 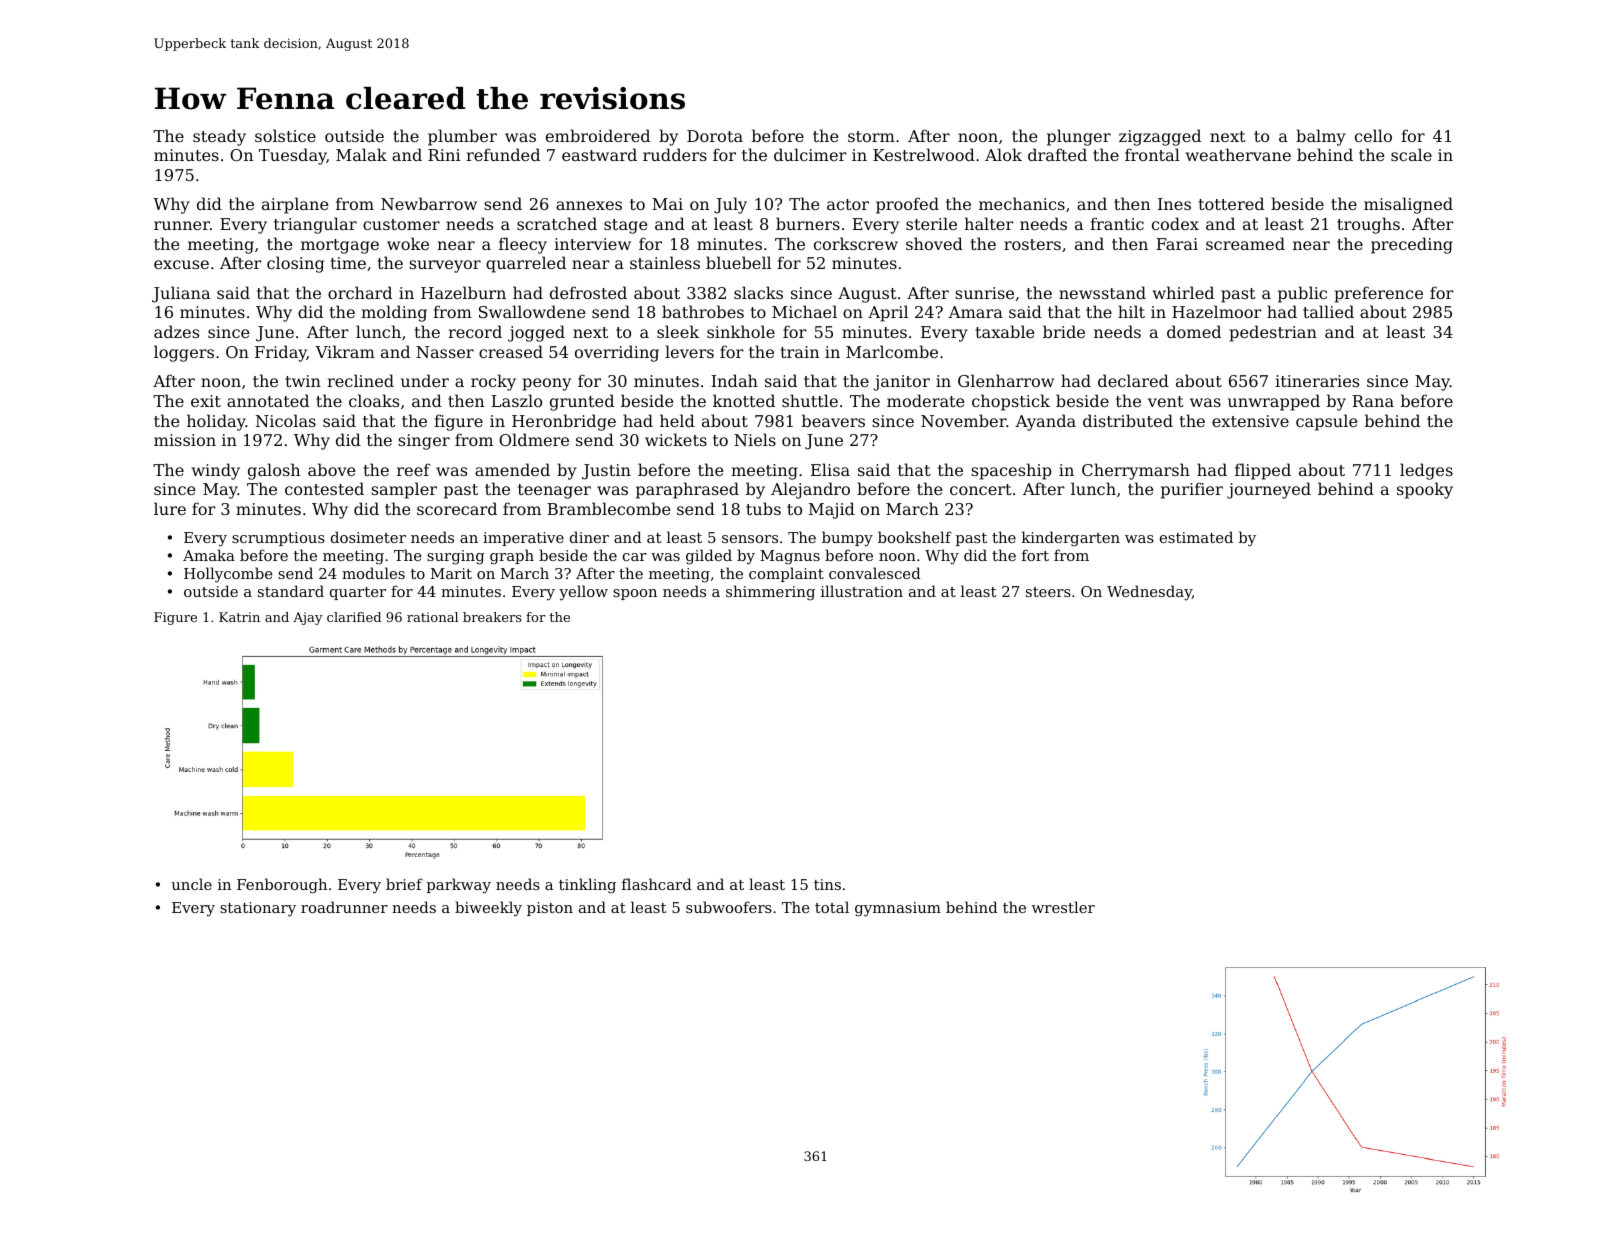 I want to click on flashcard, so click(x=657, y=884).
